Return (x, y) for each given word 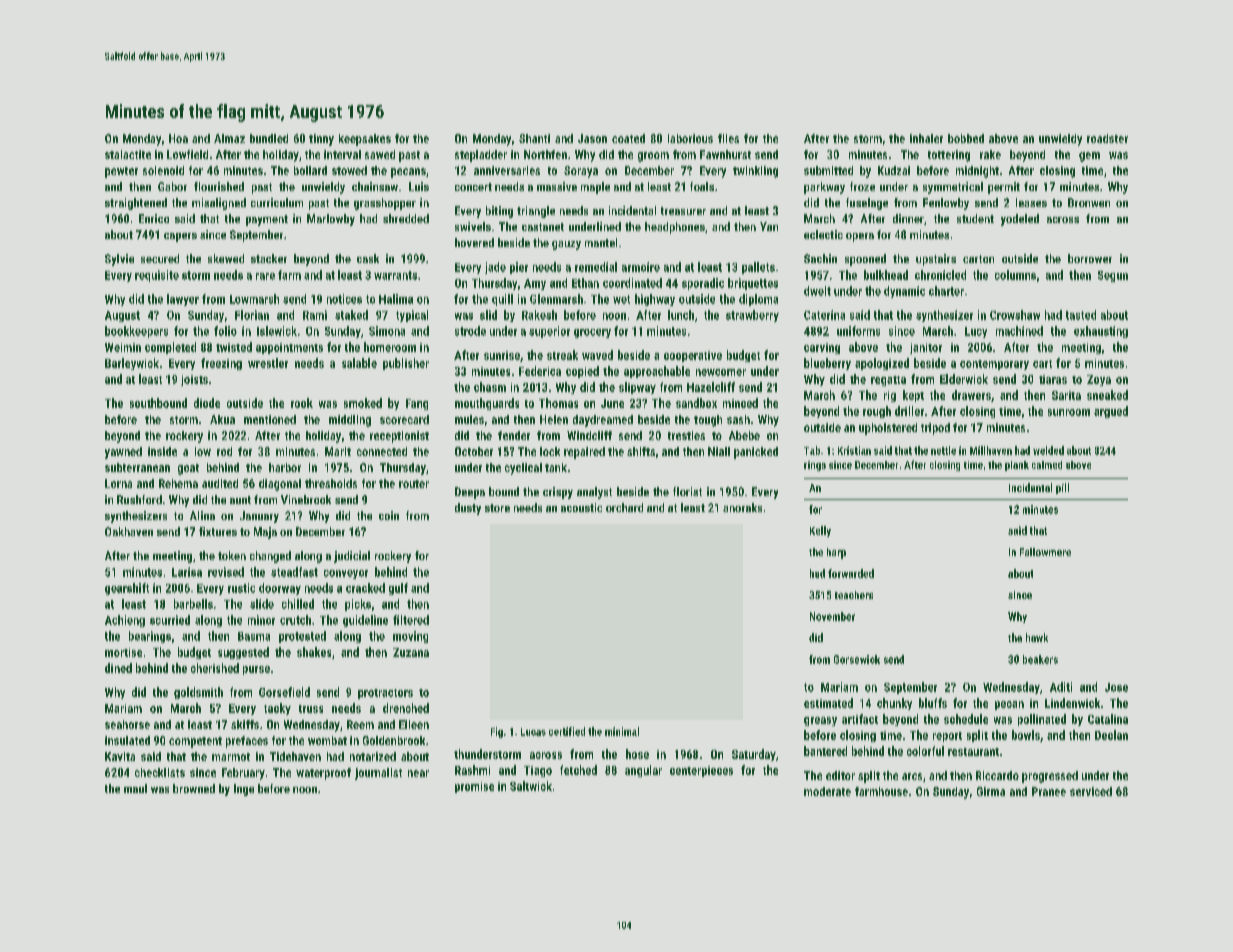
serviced (1091, 791)
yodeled (1020, 220)
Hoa (178, 138)
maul (135, 788)
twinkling (755, 172)
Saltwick (531, 786)
